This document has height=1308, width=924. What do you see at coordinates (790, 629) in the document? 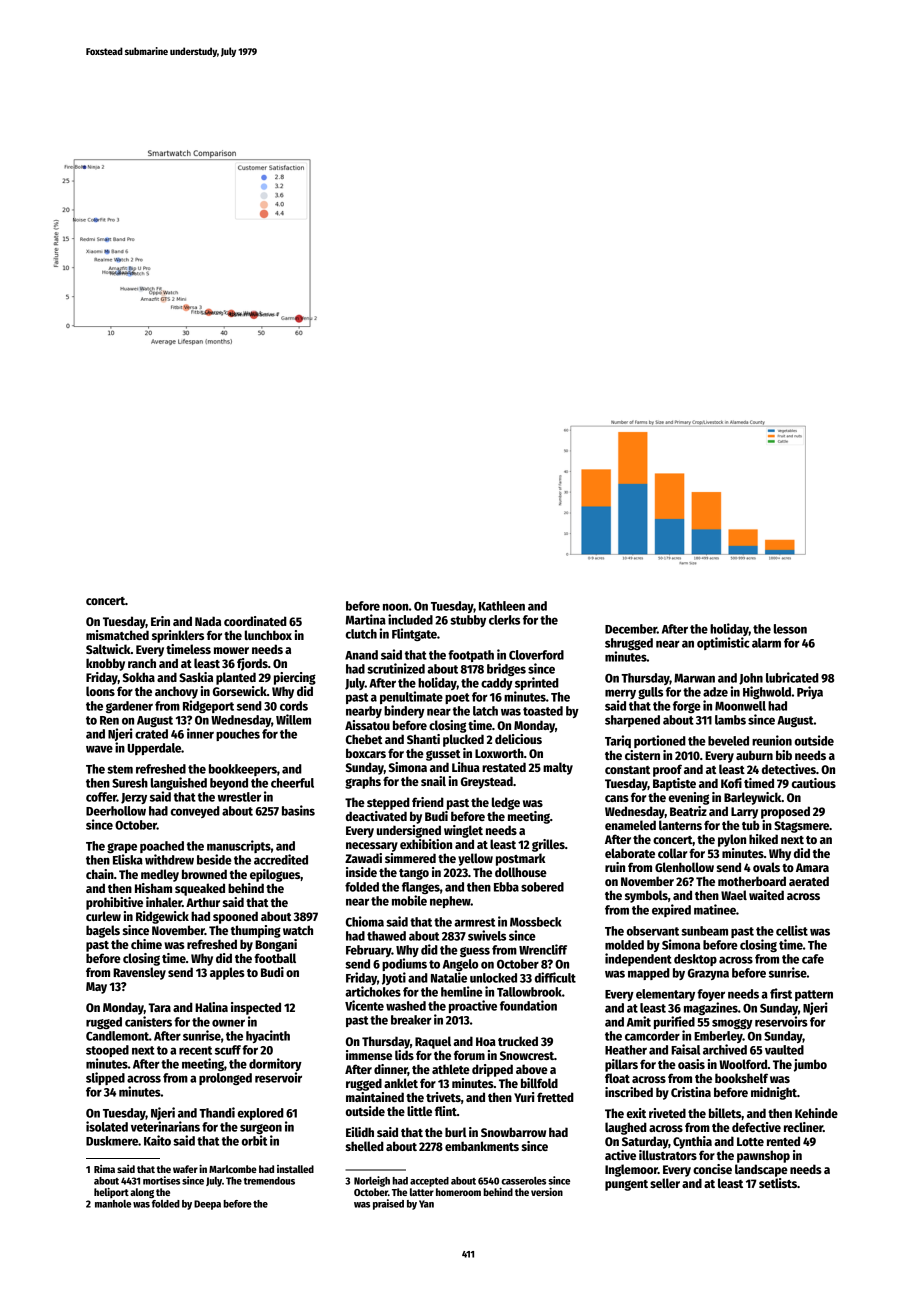
I see `lesson` at bounding box center [790, 629].
